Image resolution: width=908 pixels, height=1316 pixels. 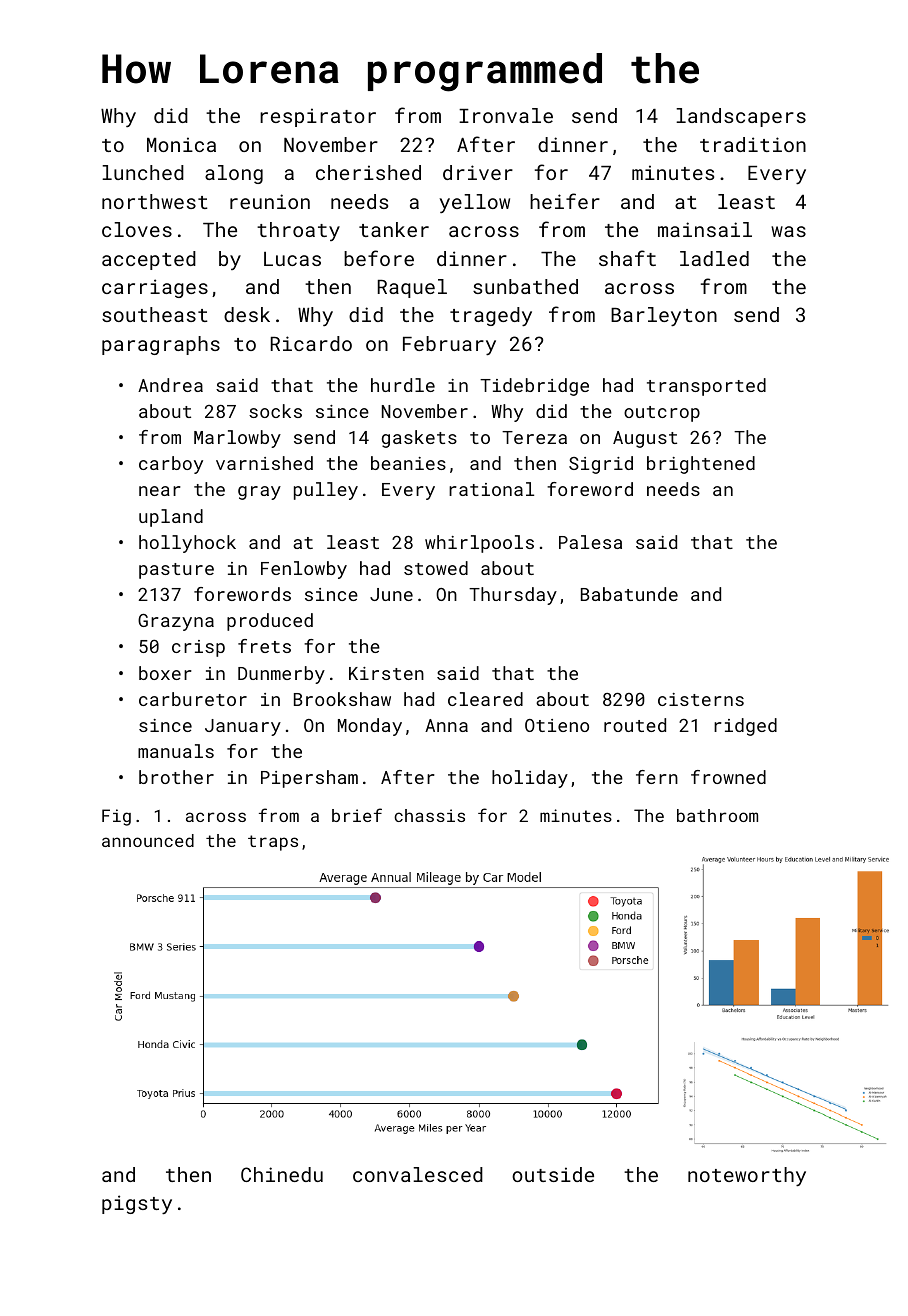 What do you see at coordinates (137, 1204) in the screenshot?
I see `pigsty` at bounding box center [137, 1204].
